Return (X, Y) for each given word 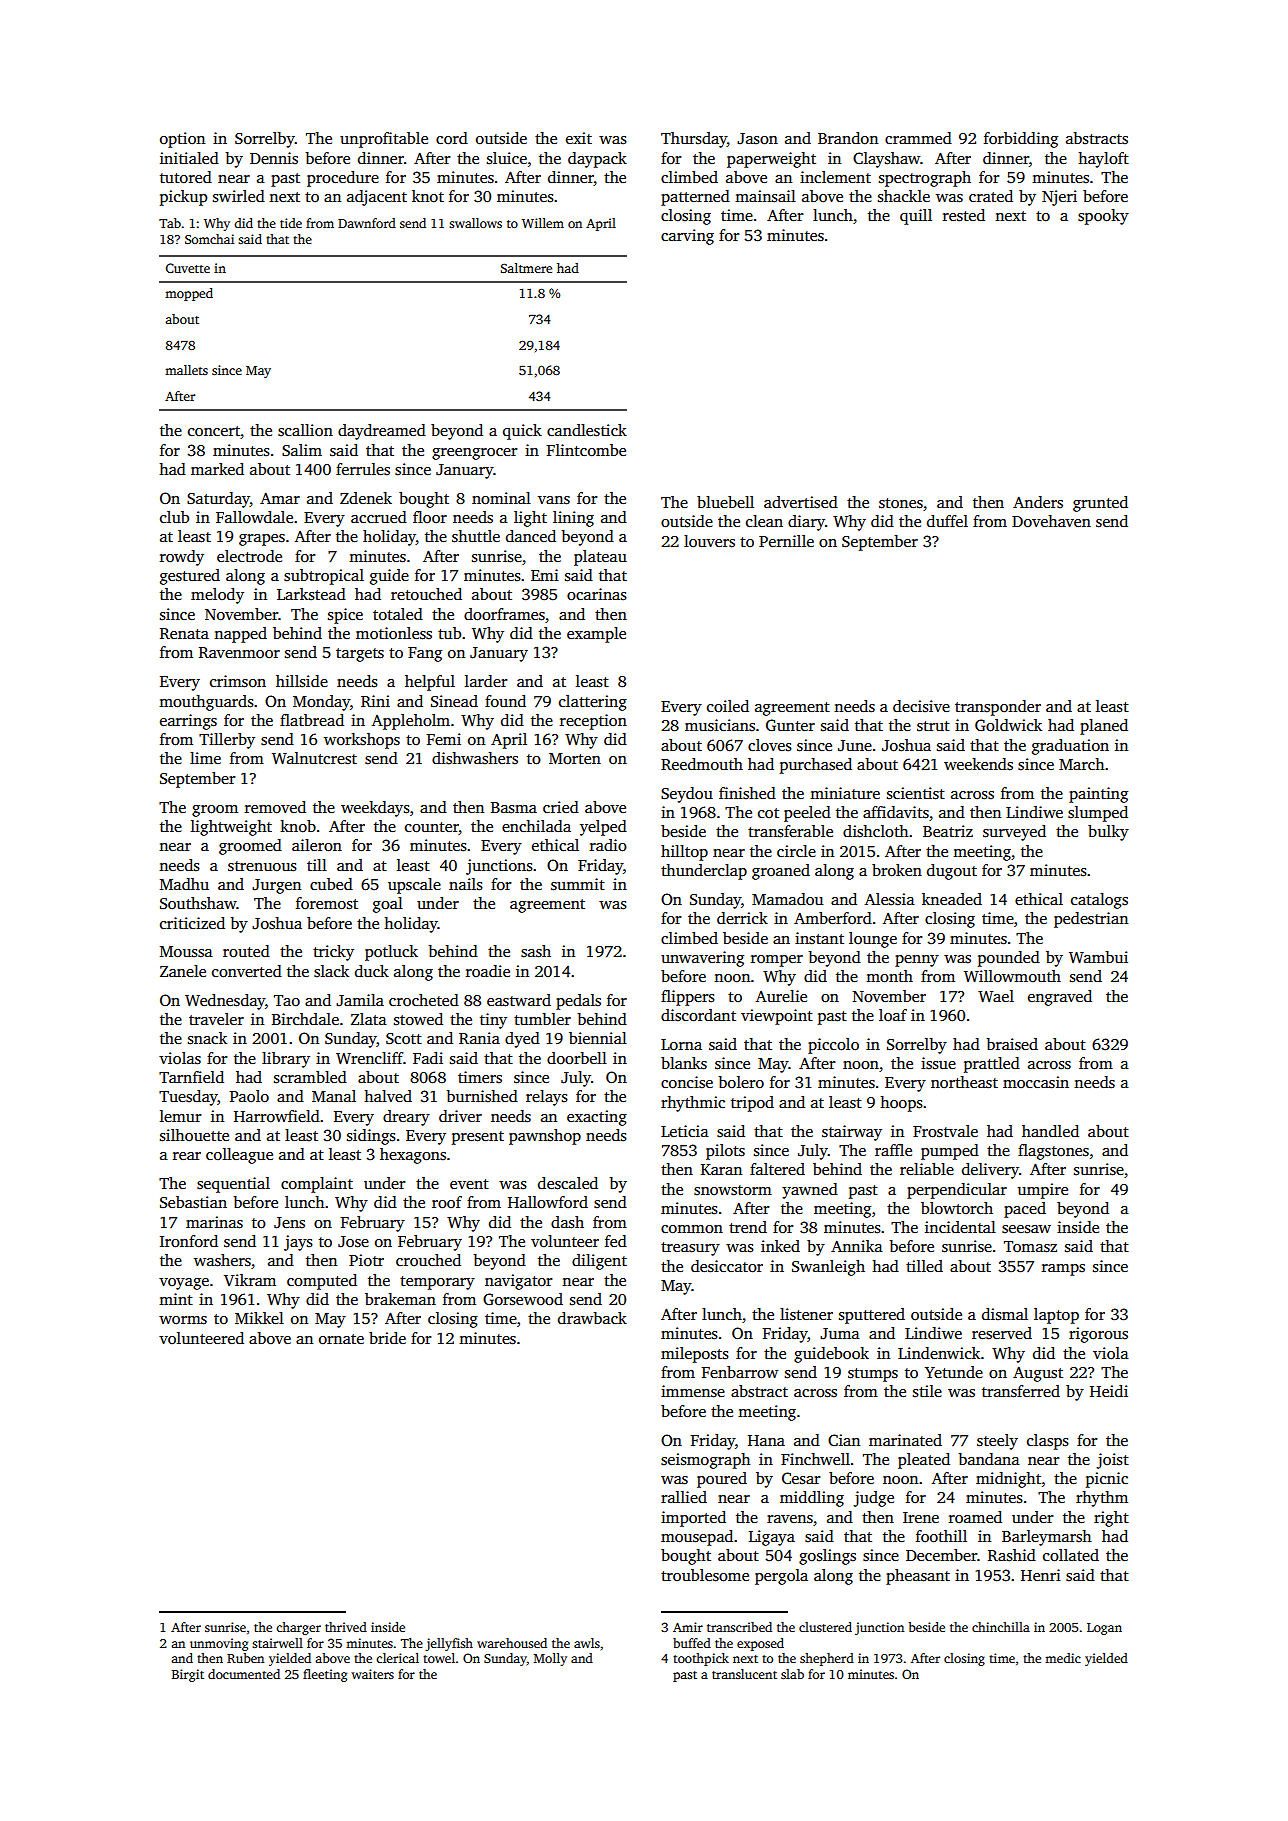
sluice (507, 158)
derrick (742, 918)
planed (1104, 727)
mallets (186, 370)
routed (246, 951)
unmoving (219, 1644)
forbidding (1021, 140)
